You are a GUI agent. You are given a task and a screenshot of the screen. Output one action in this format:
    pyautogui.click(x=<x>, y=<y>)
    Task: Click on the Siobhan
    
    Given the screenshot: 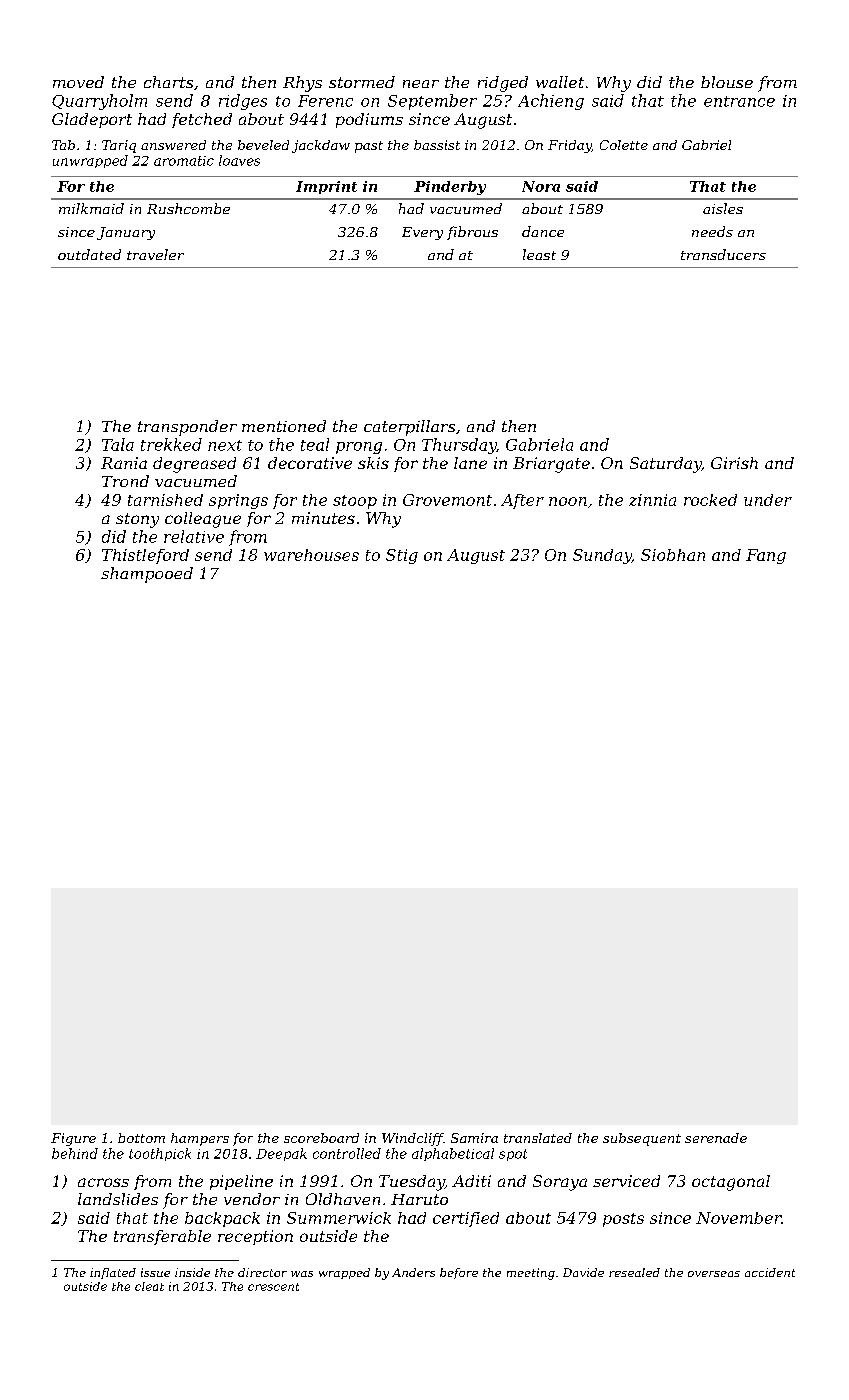 What is the action you would take?
    pyautogui.click(x=673, y=555)
